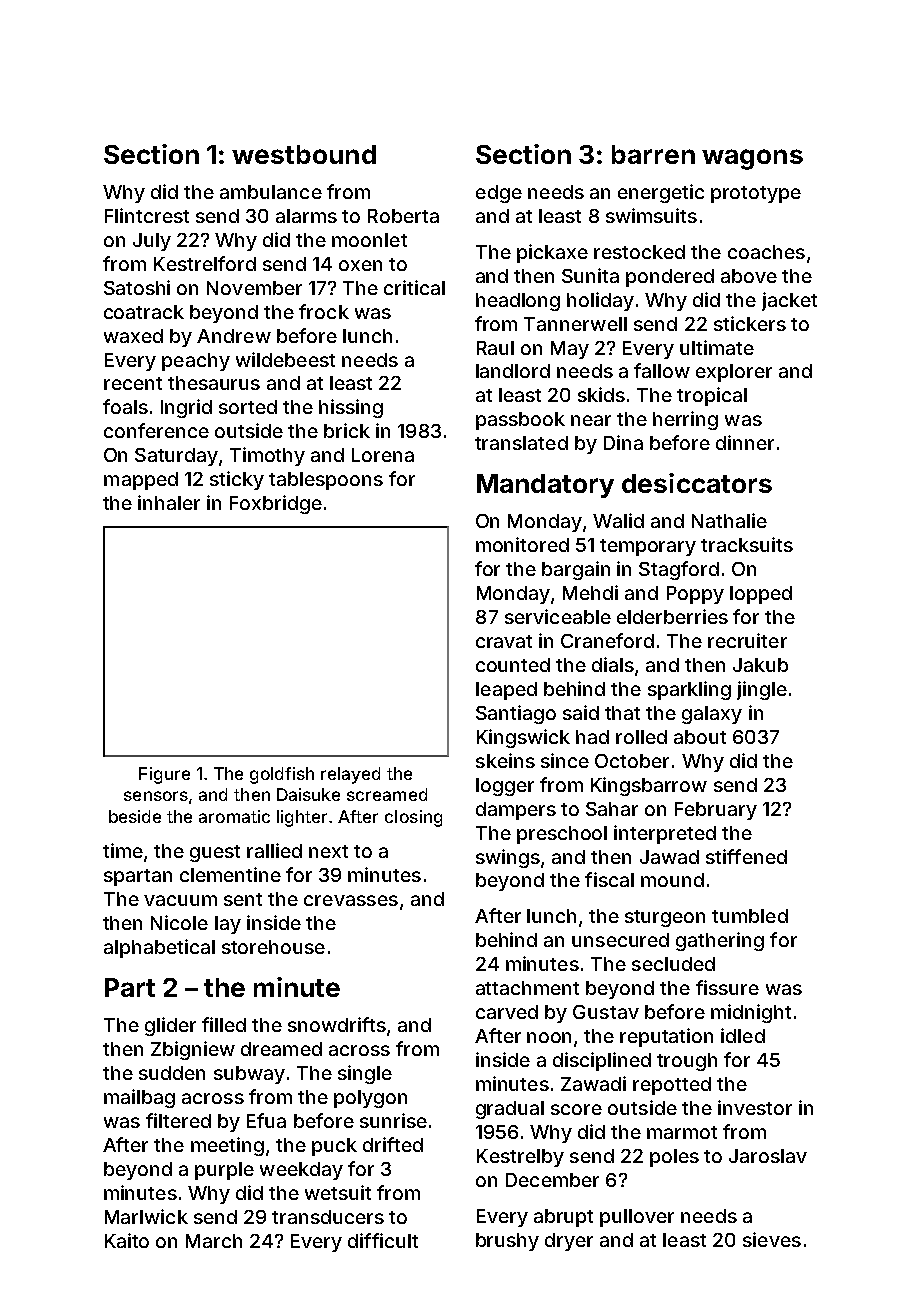 The image size is (924, 1314). I want to click on October, so click(632, 761).
